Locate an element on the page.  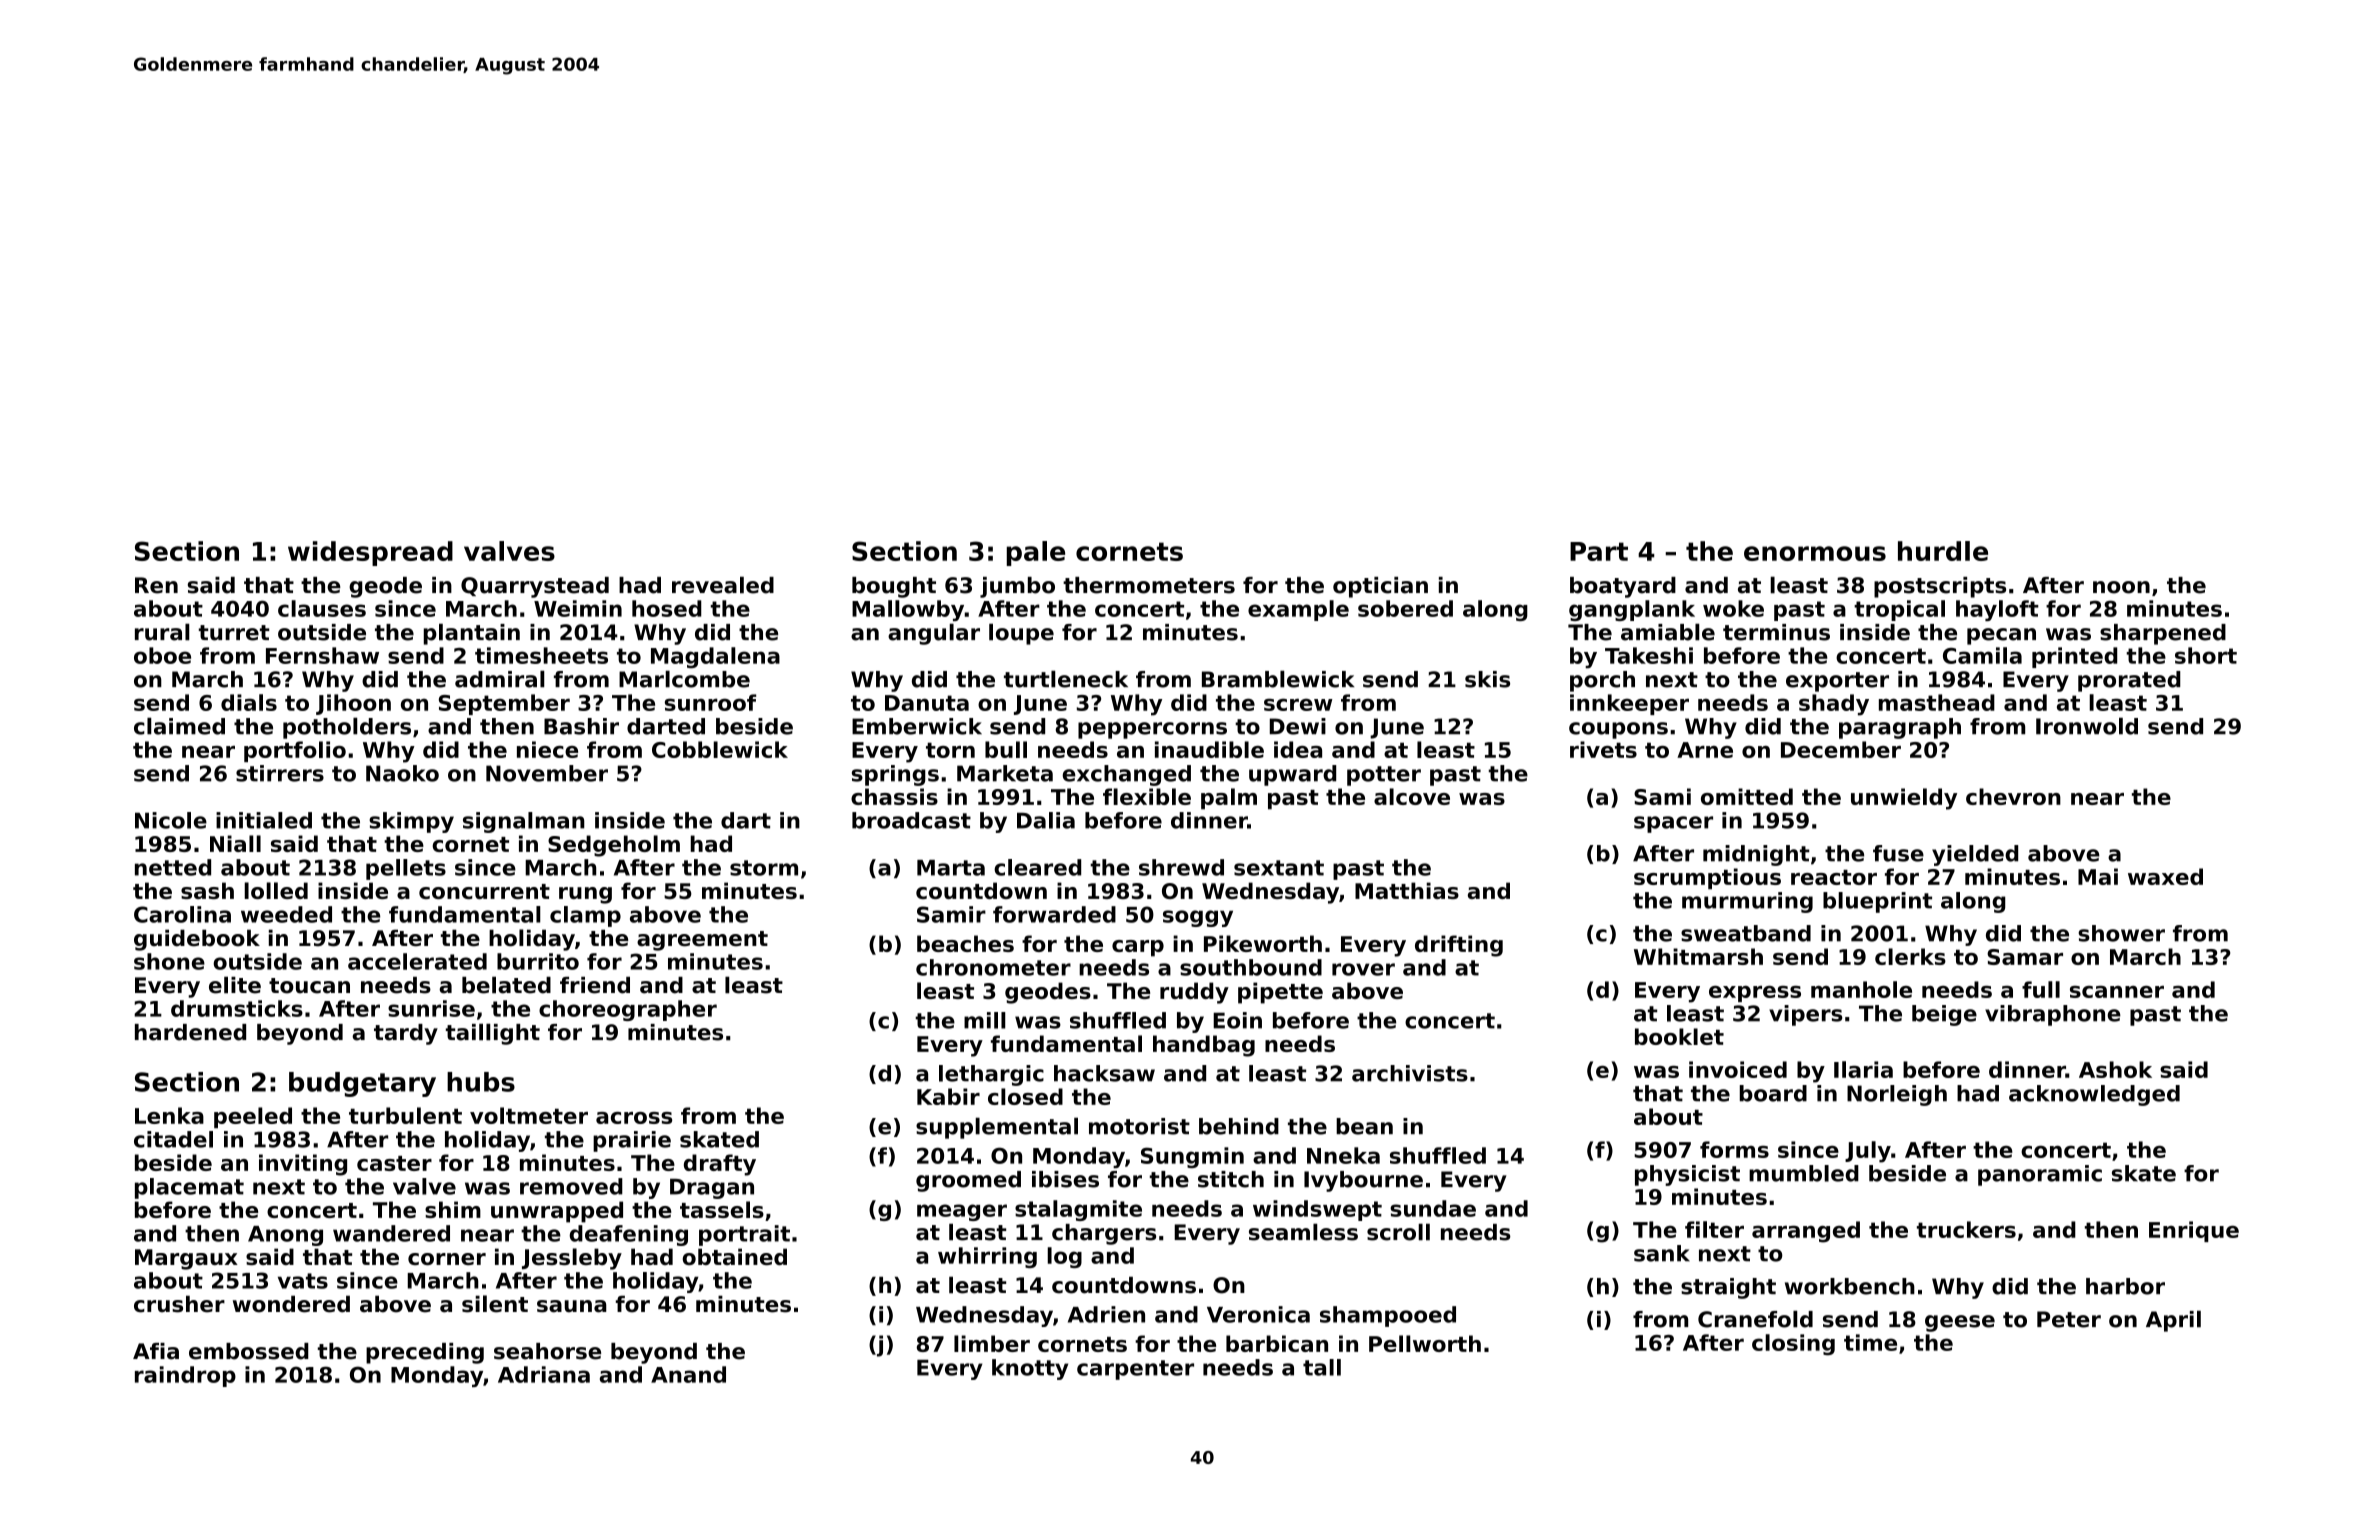
barbican is located at coordinates (1277, 1343).
